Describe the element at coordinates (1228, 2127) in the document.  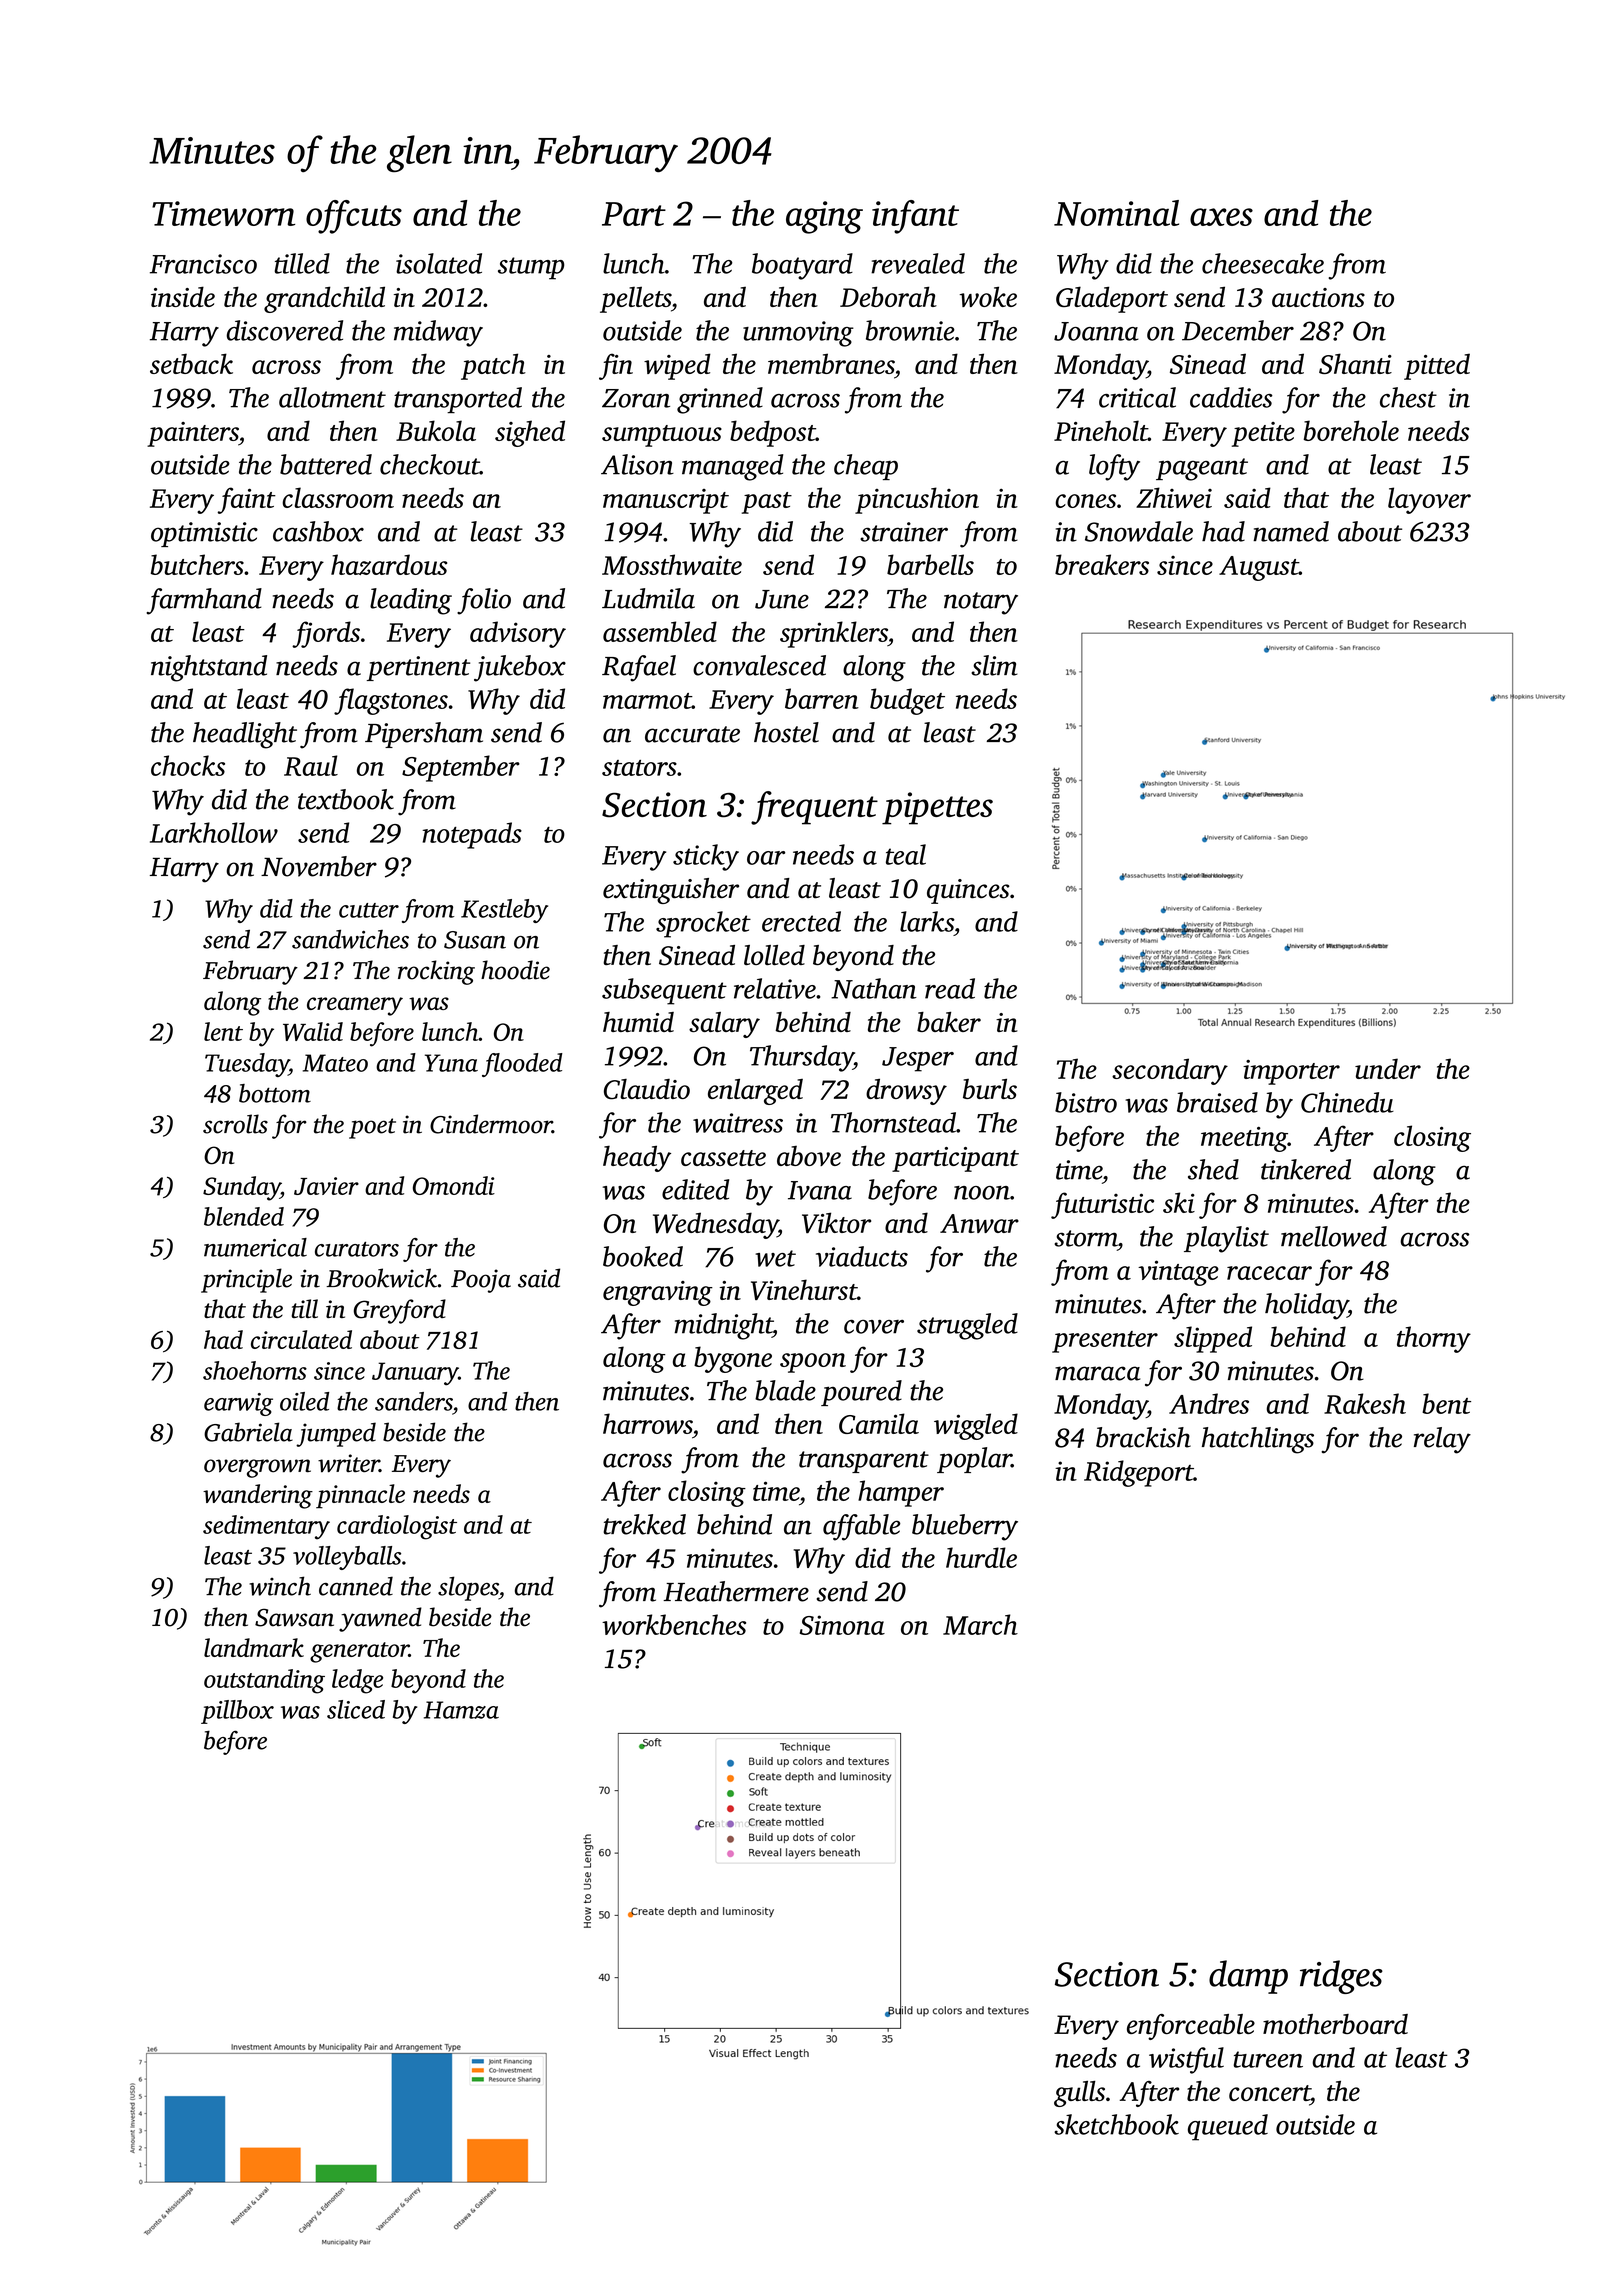
I see `queued` at that location.
